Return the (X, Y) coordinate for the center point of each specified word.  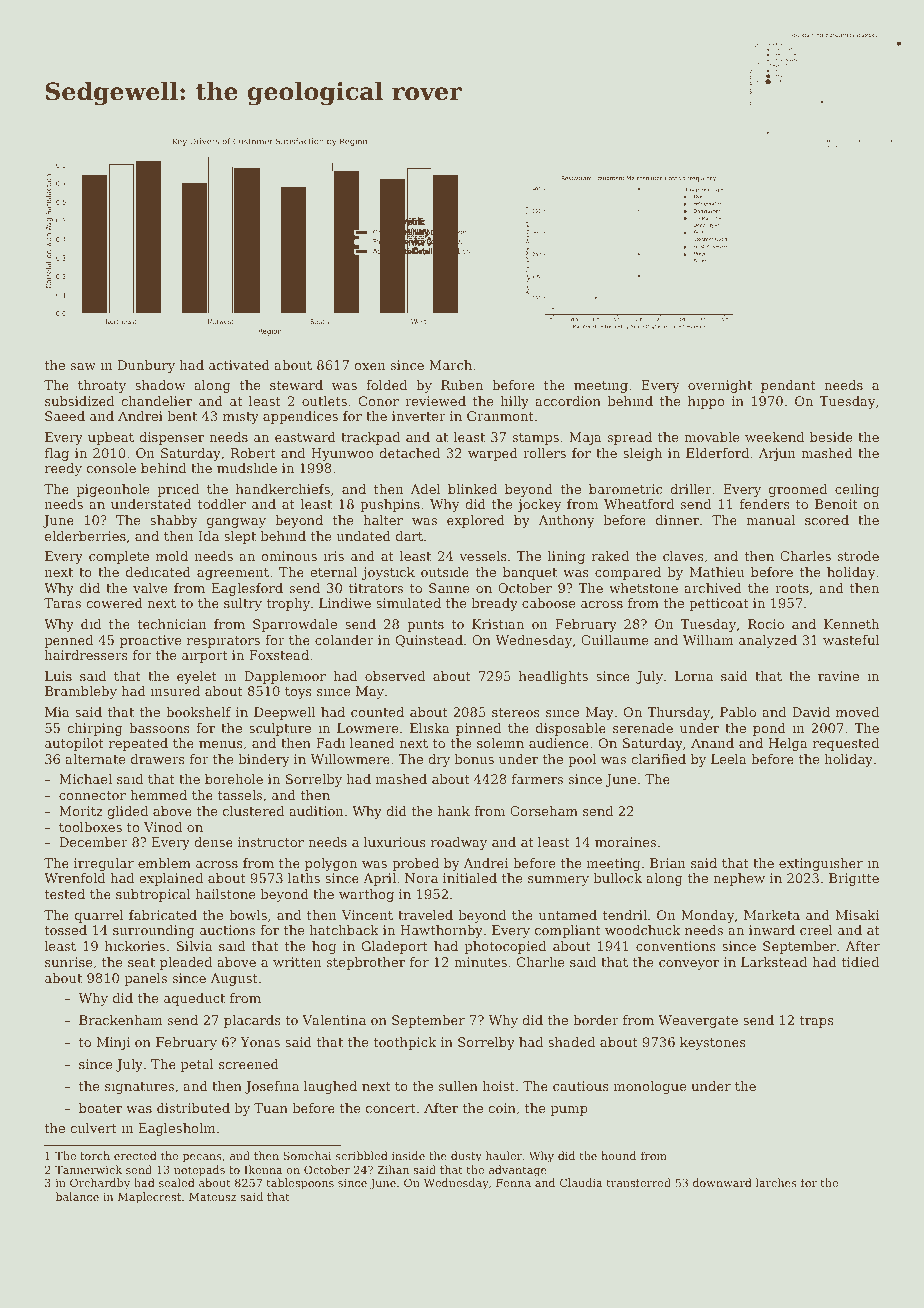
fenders (765, 504)
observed (395, 676)
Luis (58, 676)
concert (391, 1108)
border (596, 1020)
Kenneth (851, 624)
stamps (535, 439)
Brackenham (121, 1020)
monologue (650, 1087)
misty (241, 417)
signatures (139, 1087)
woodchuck (642, 930)
